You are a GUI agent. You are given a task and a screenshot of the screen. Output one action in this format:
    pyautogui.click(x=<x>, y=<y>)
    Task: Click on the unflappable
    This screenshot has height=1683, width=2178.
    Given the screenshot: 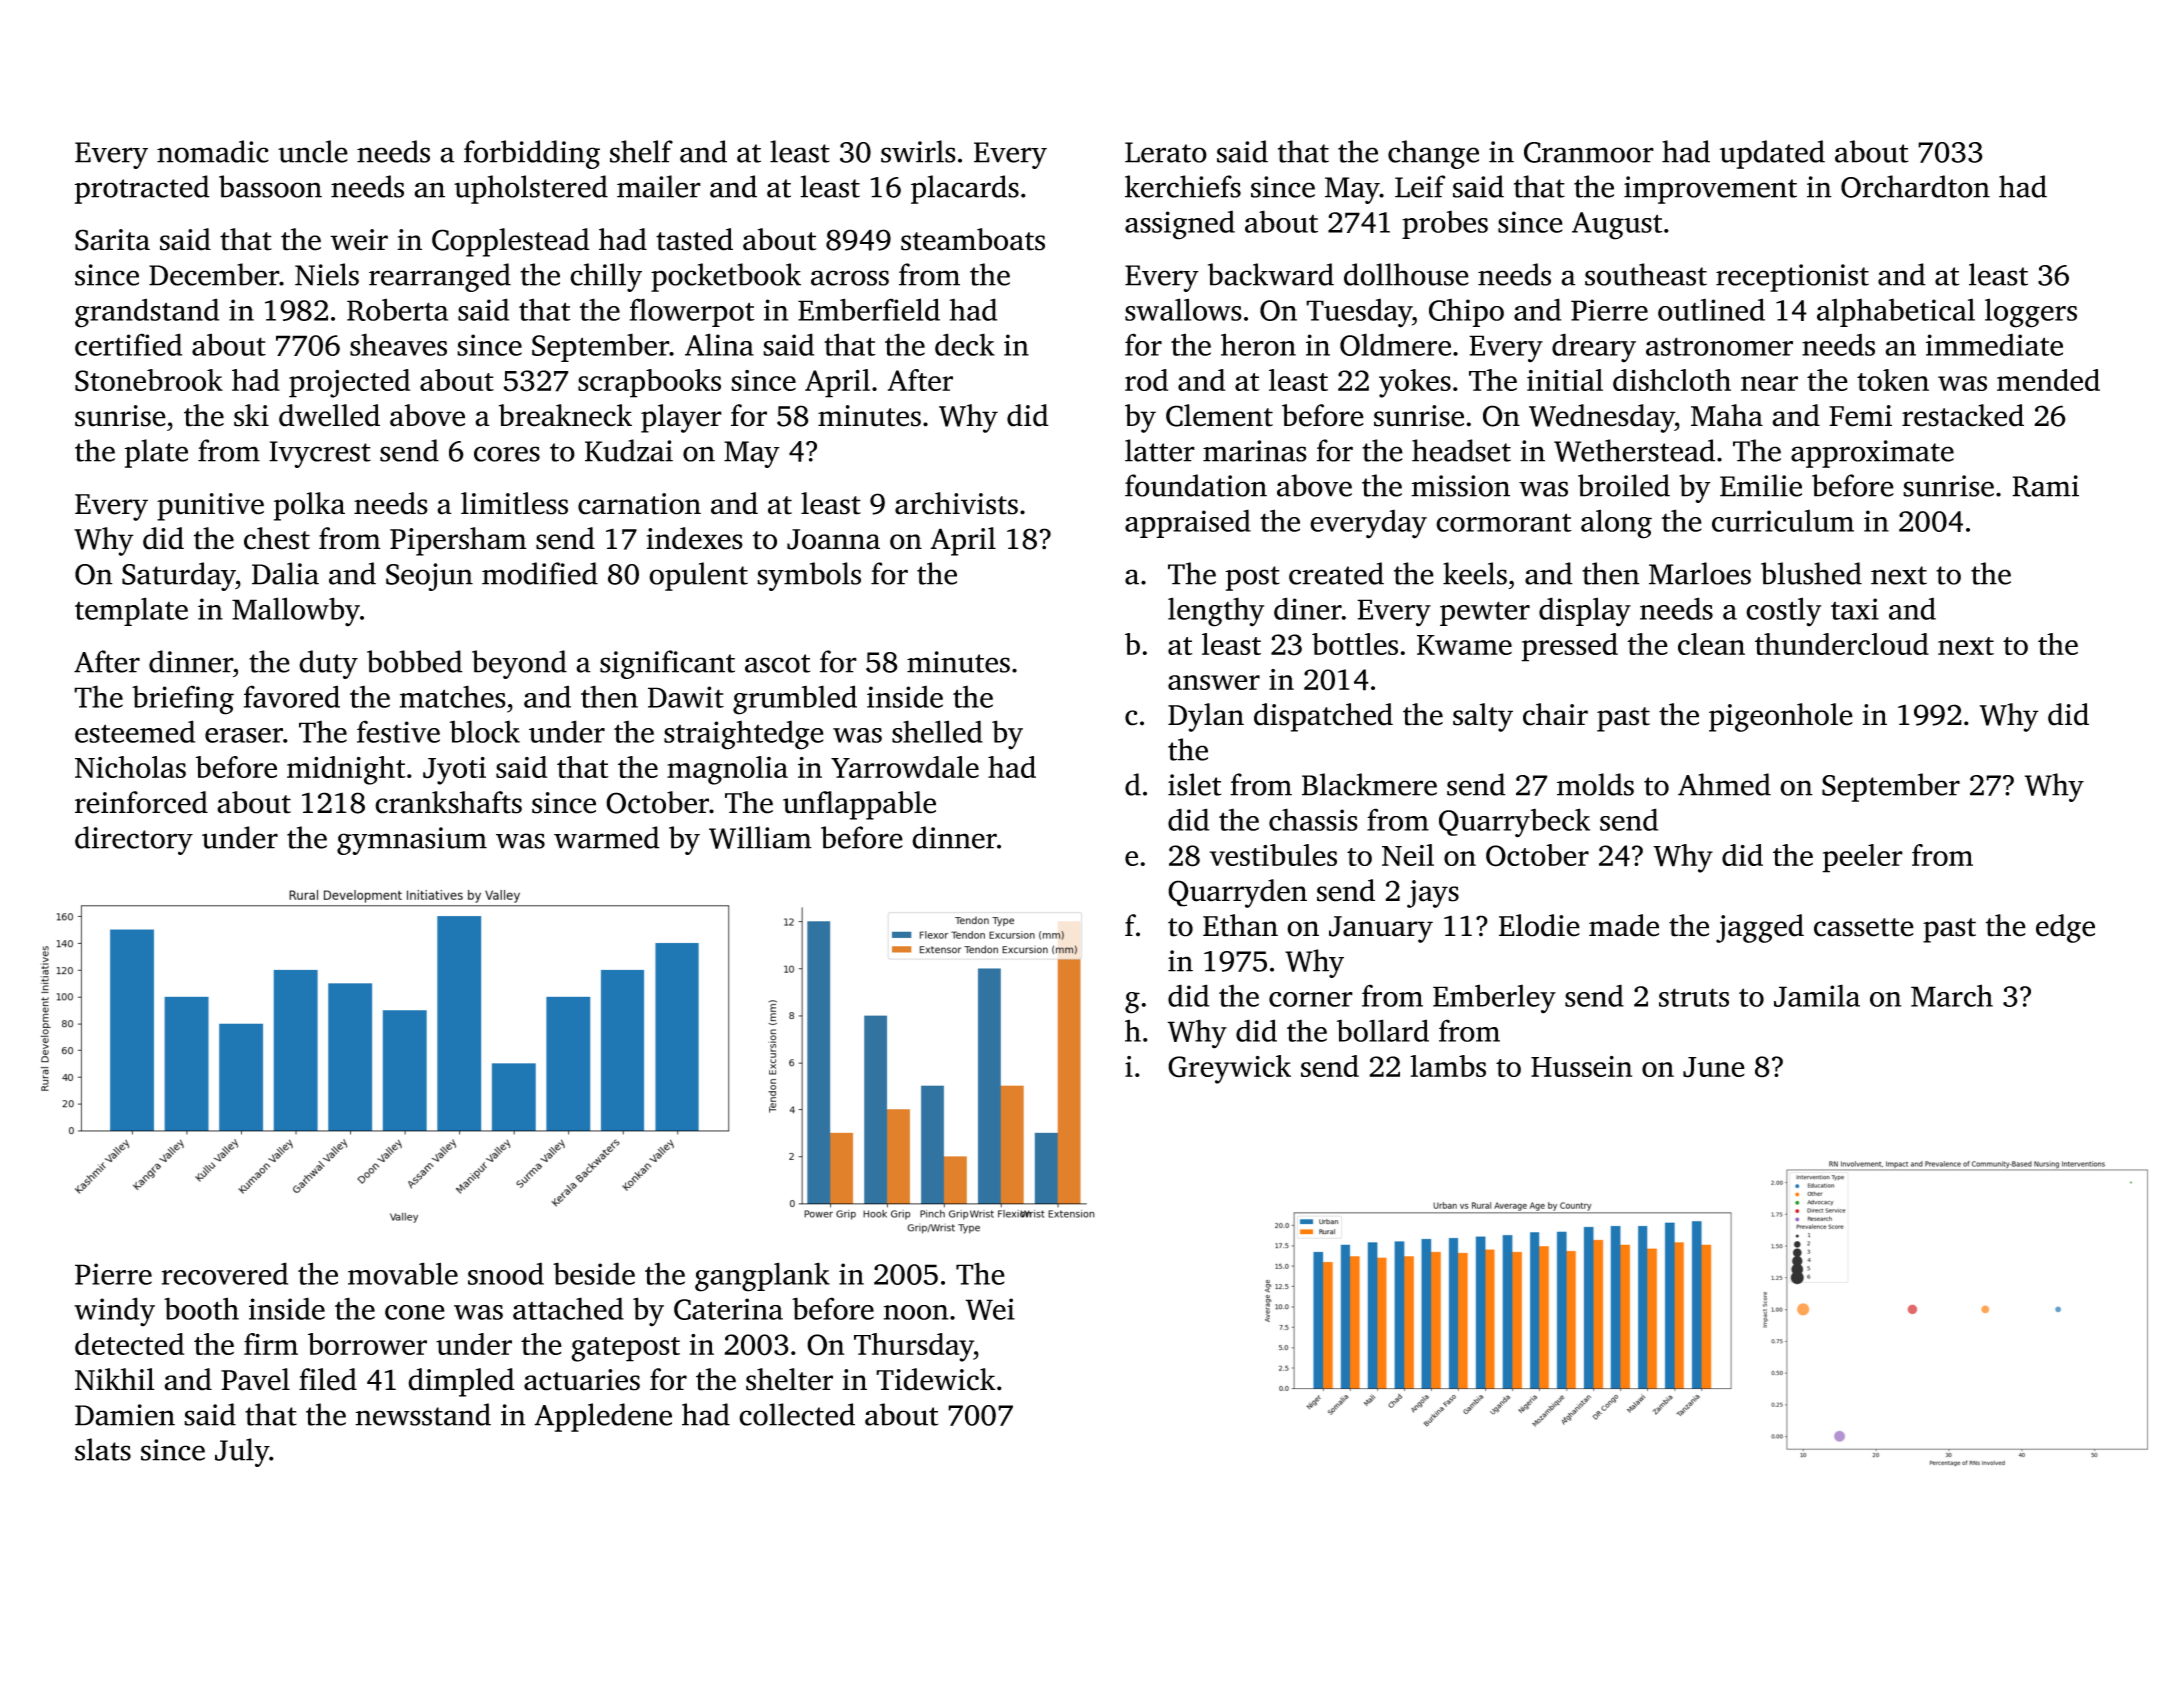 What is the action you would take?
    pyautogui.click(x=859, y=805)
